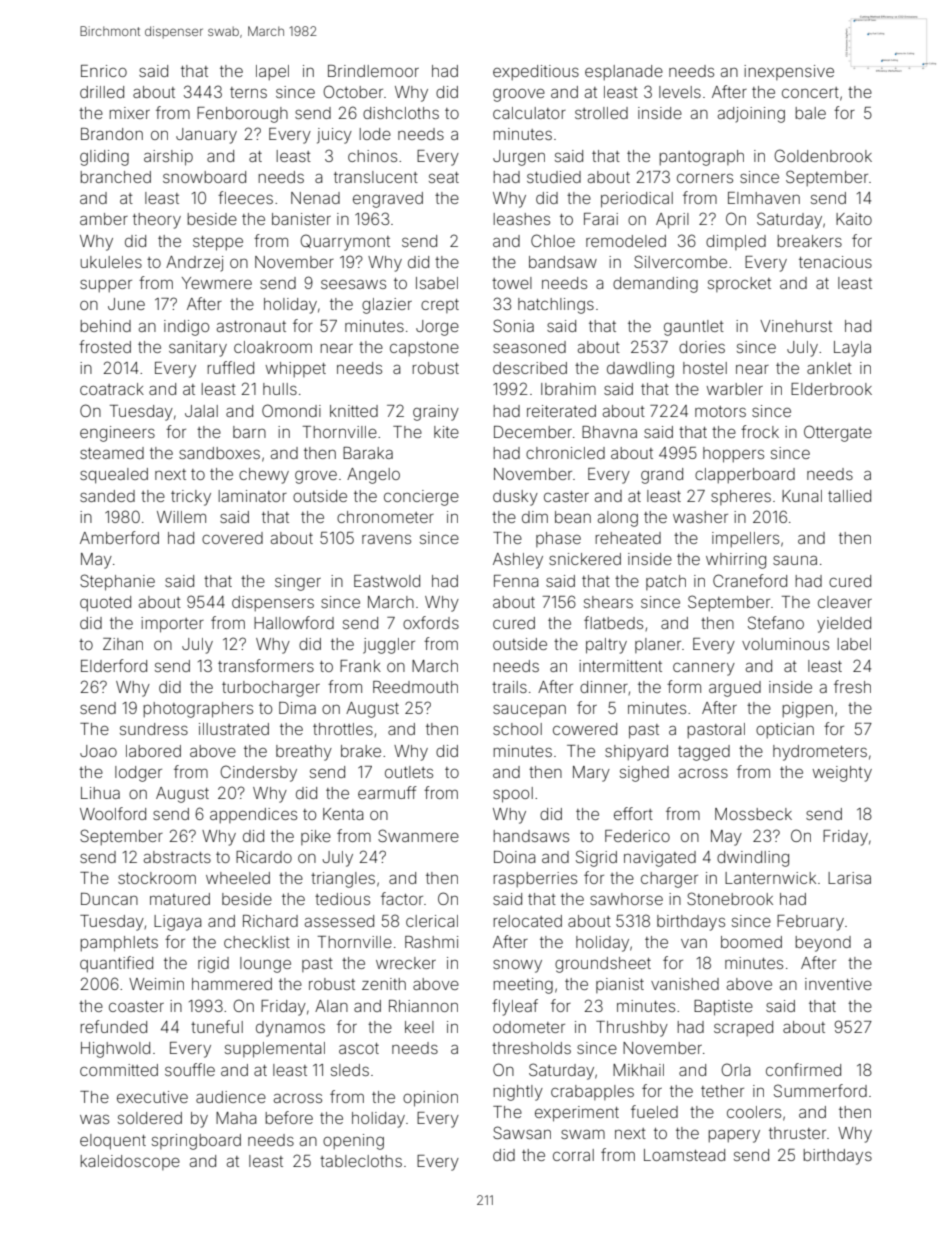 This image has width=952, height=1233. What do you see at coordinates (401, 113) in the image?
I see `dishcloths` at bounding box center [401, 113].
